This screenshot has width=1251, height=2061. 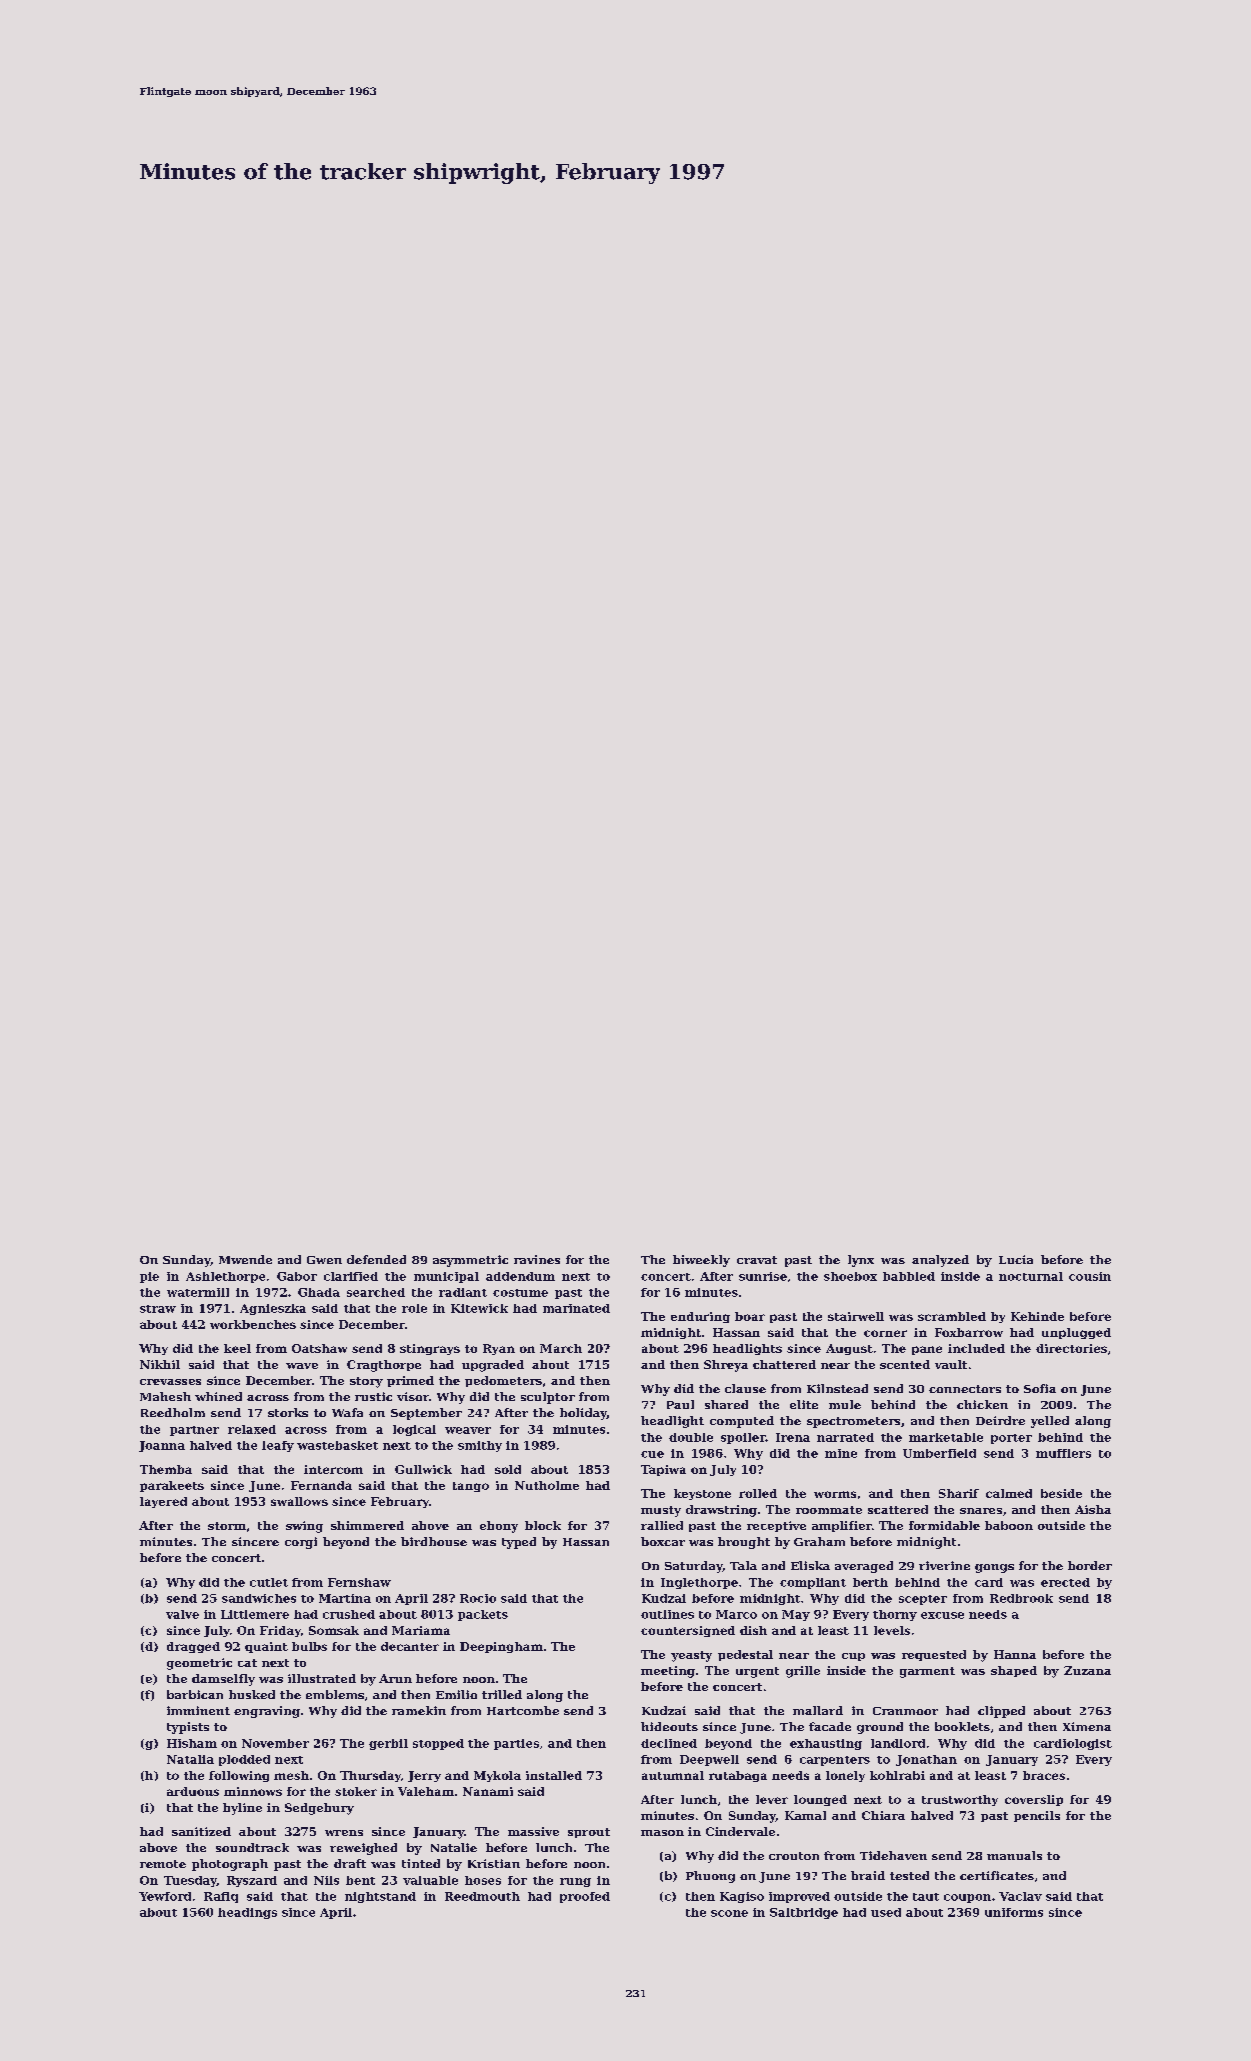 What do you see at coordinates (729, 1913) in the screenshot?
I see `scone` at bounding box center [729, 1913].
